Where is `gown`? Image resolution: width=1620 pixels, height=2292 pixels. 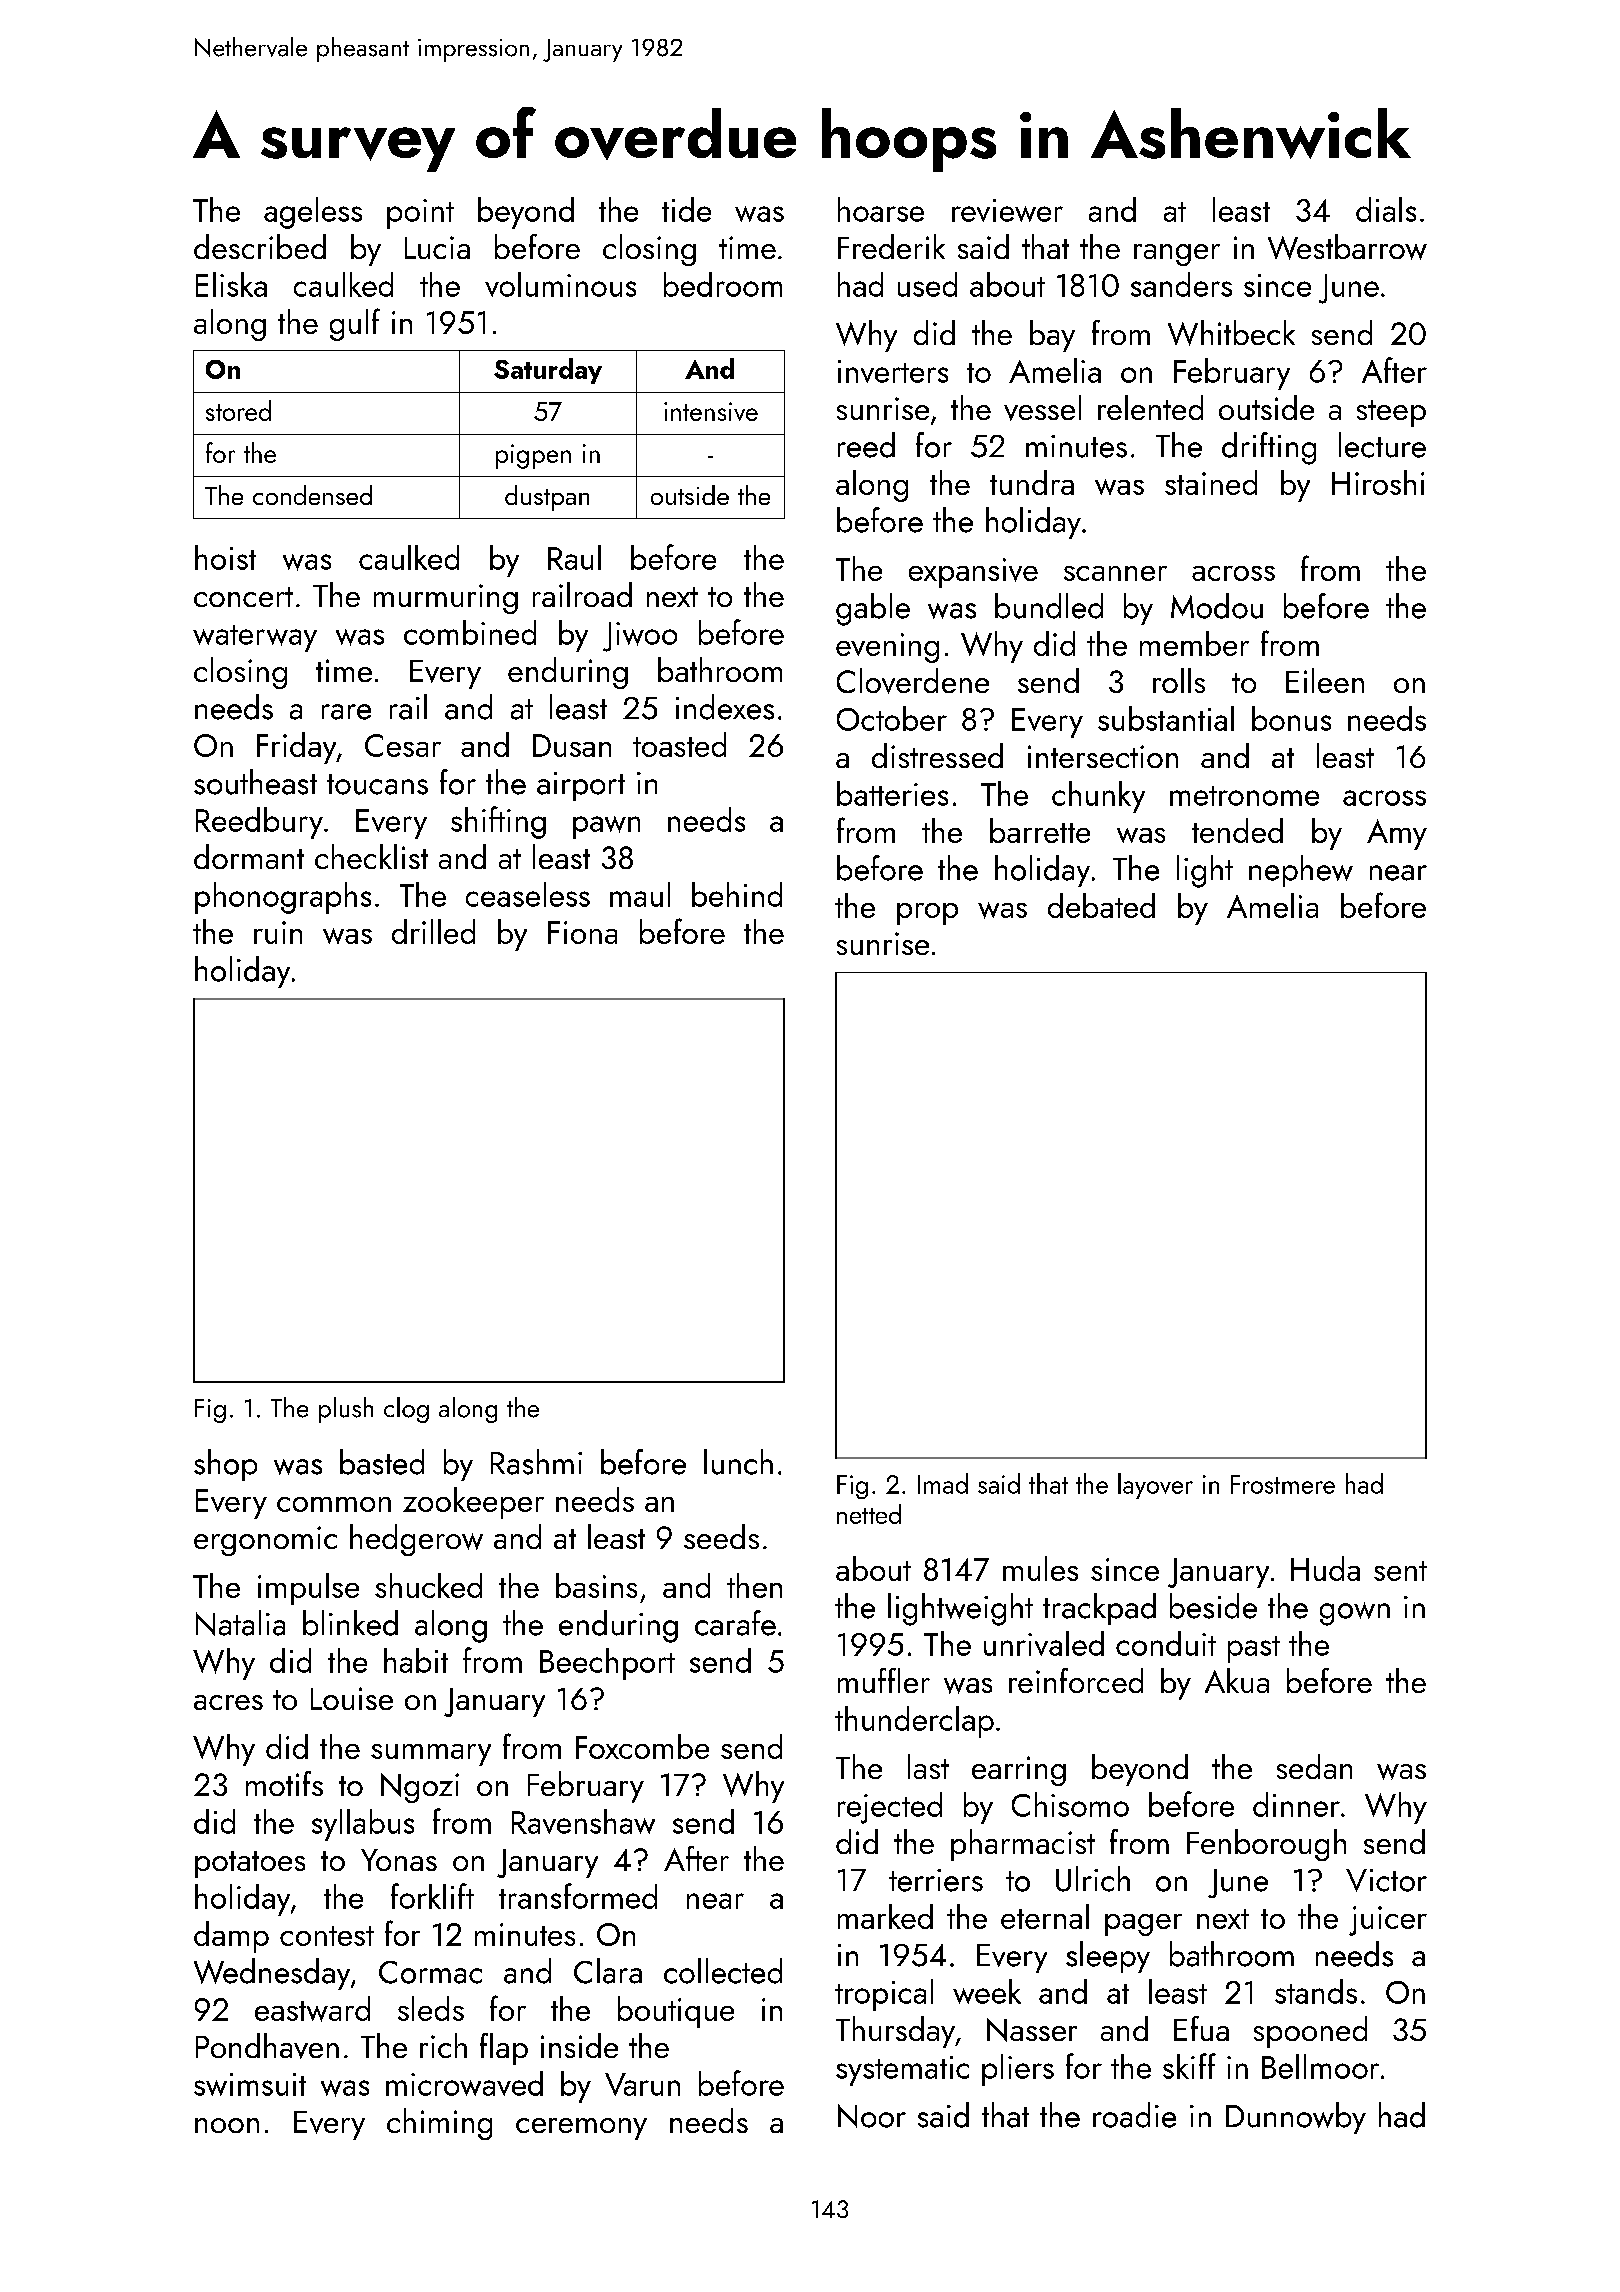 gown is located at coordinates (1355, 1614).
